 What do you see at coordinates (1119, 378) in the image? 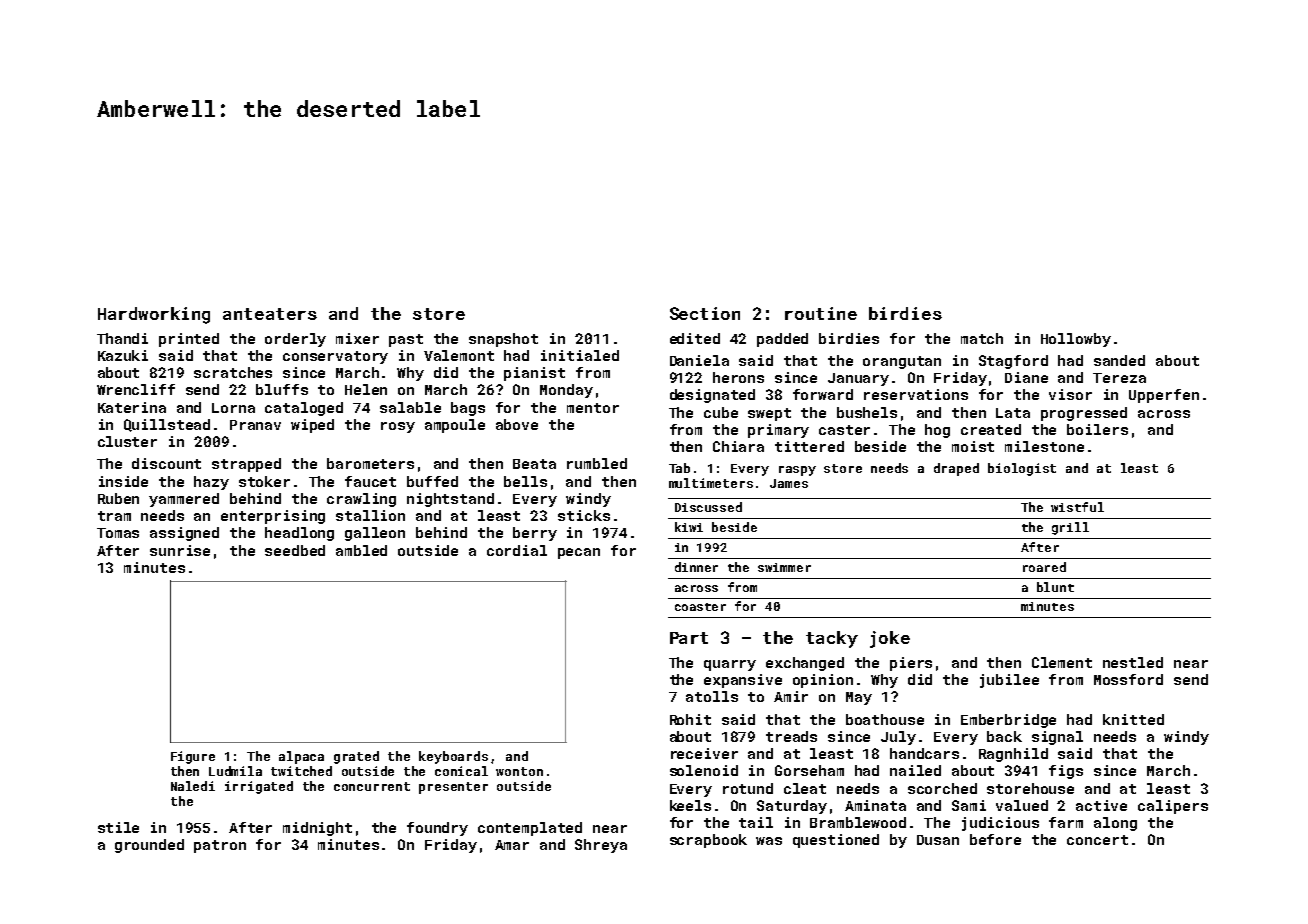
I see `Tereza` at bounding box center [1119, 378].
